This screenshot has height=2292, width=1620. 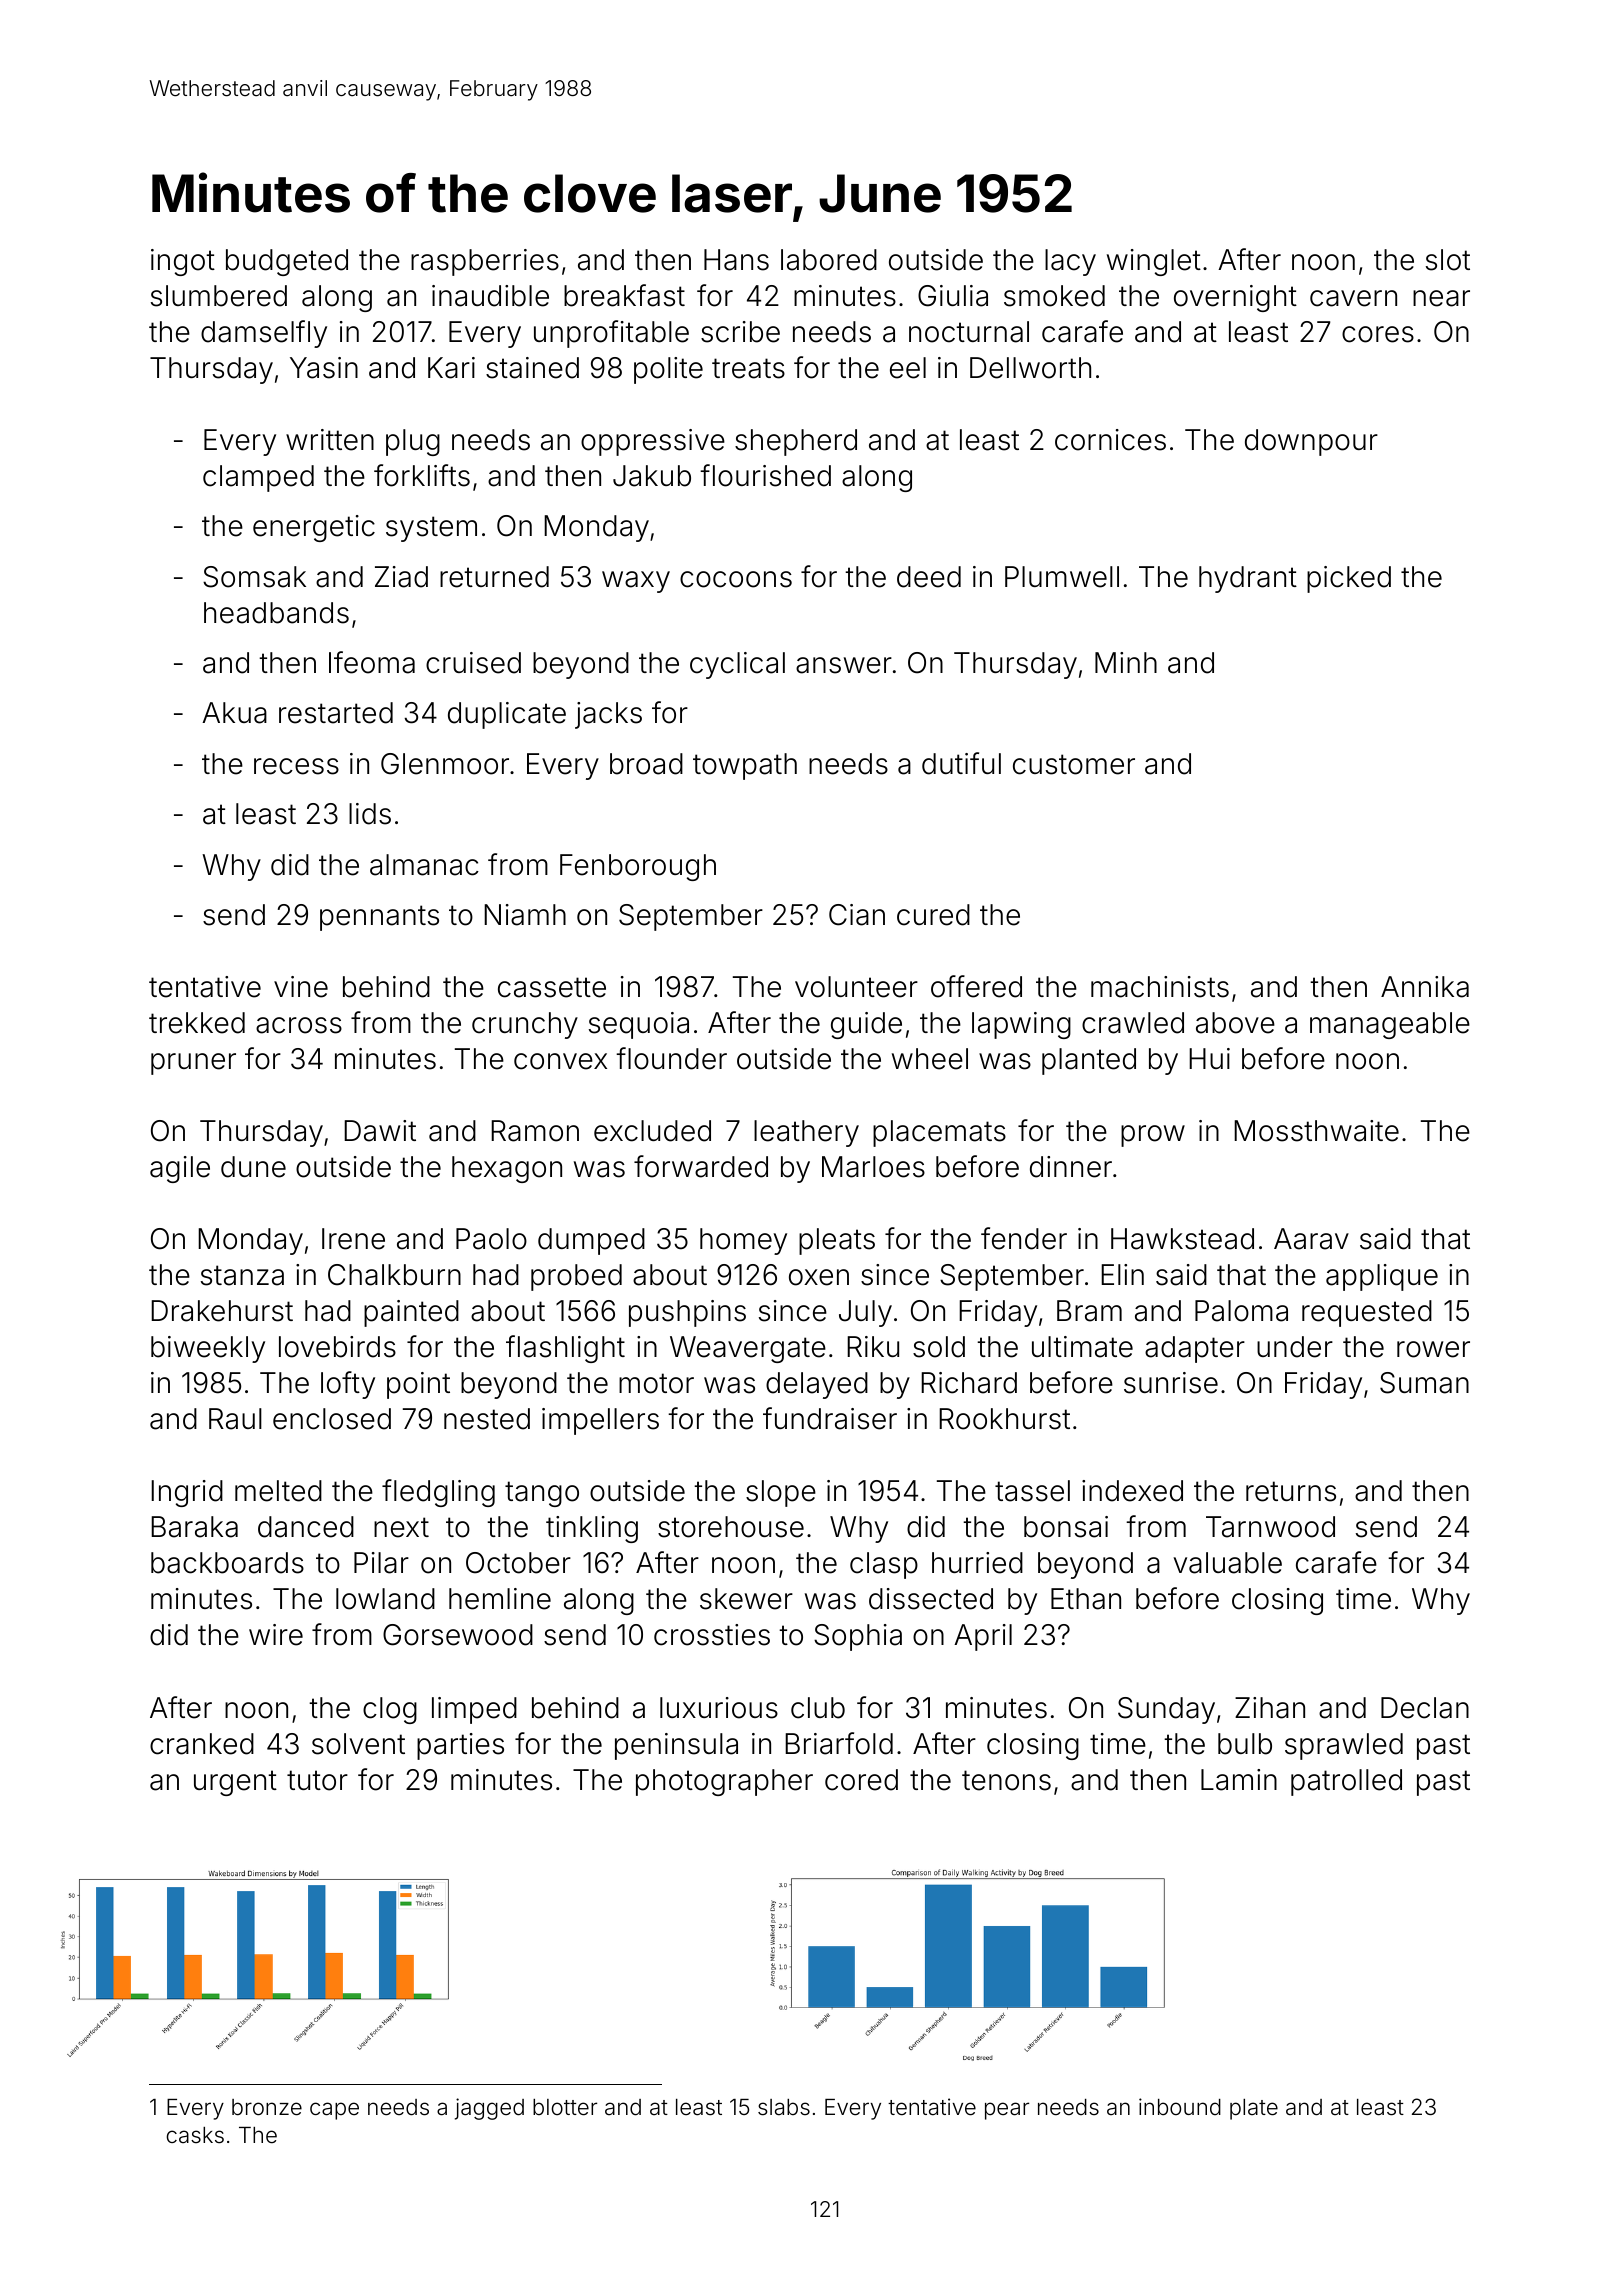 I want to click on cured, so click(x=933, y=915).
